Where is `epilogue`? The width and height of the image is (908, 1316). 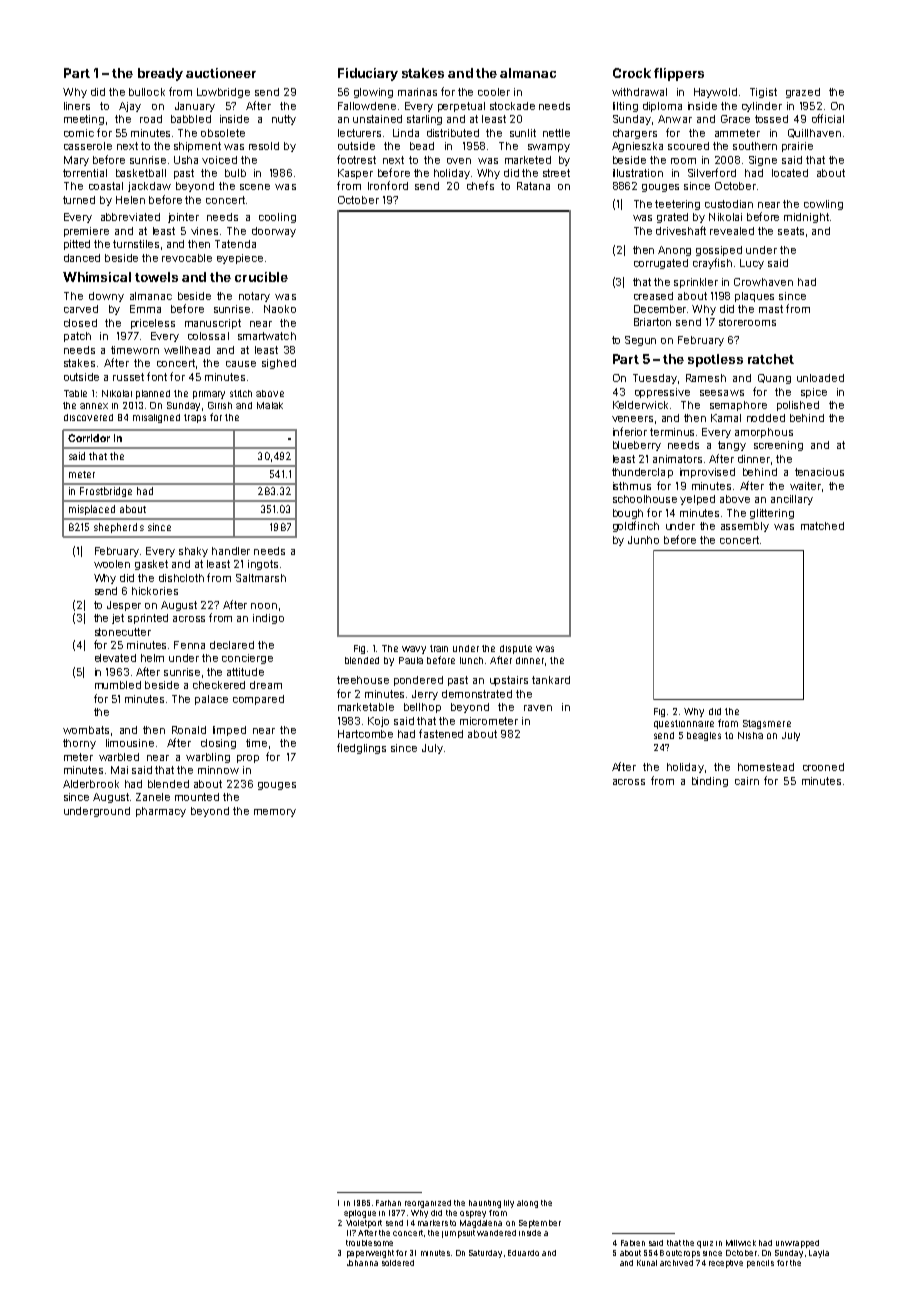 epilogue is located at coordinates (360, 1214).
